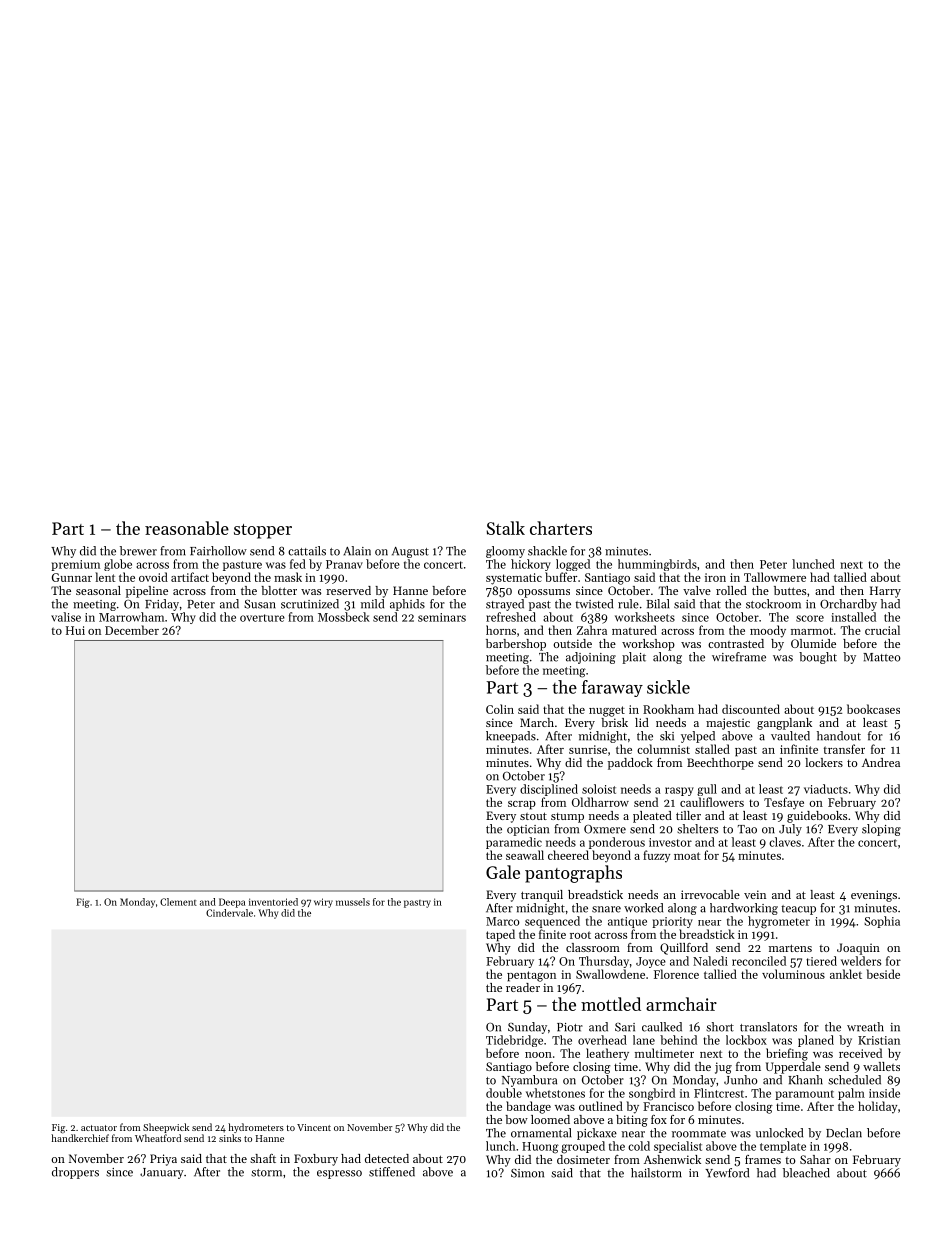  I want to click on stopper, so click(263, 531).
